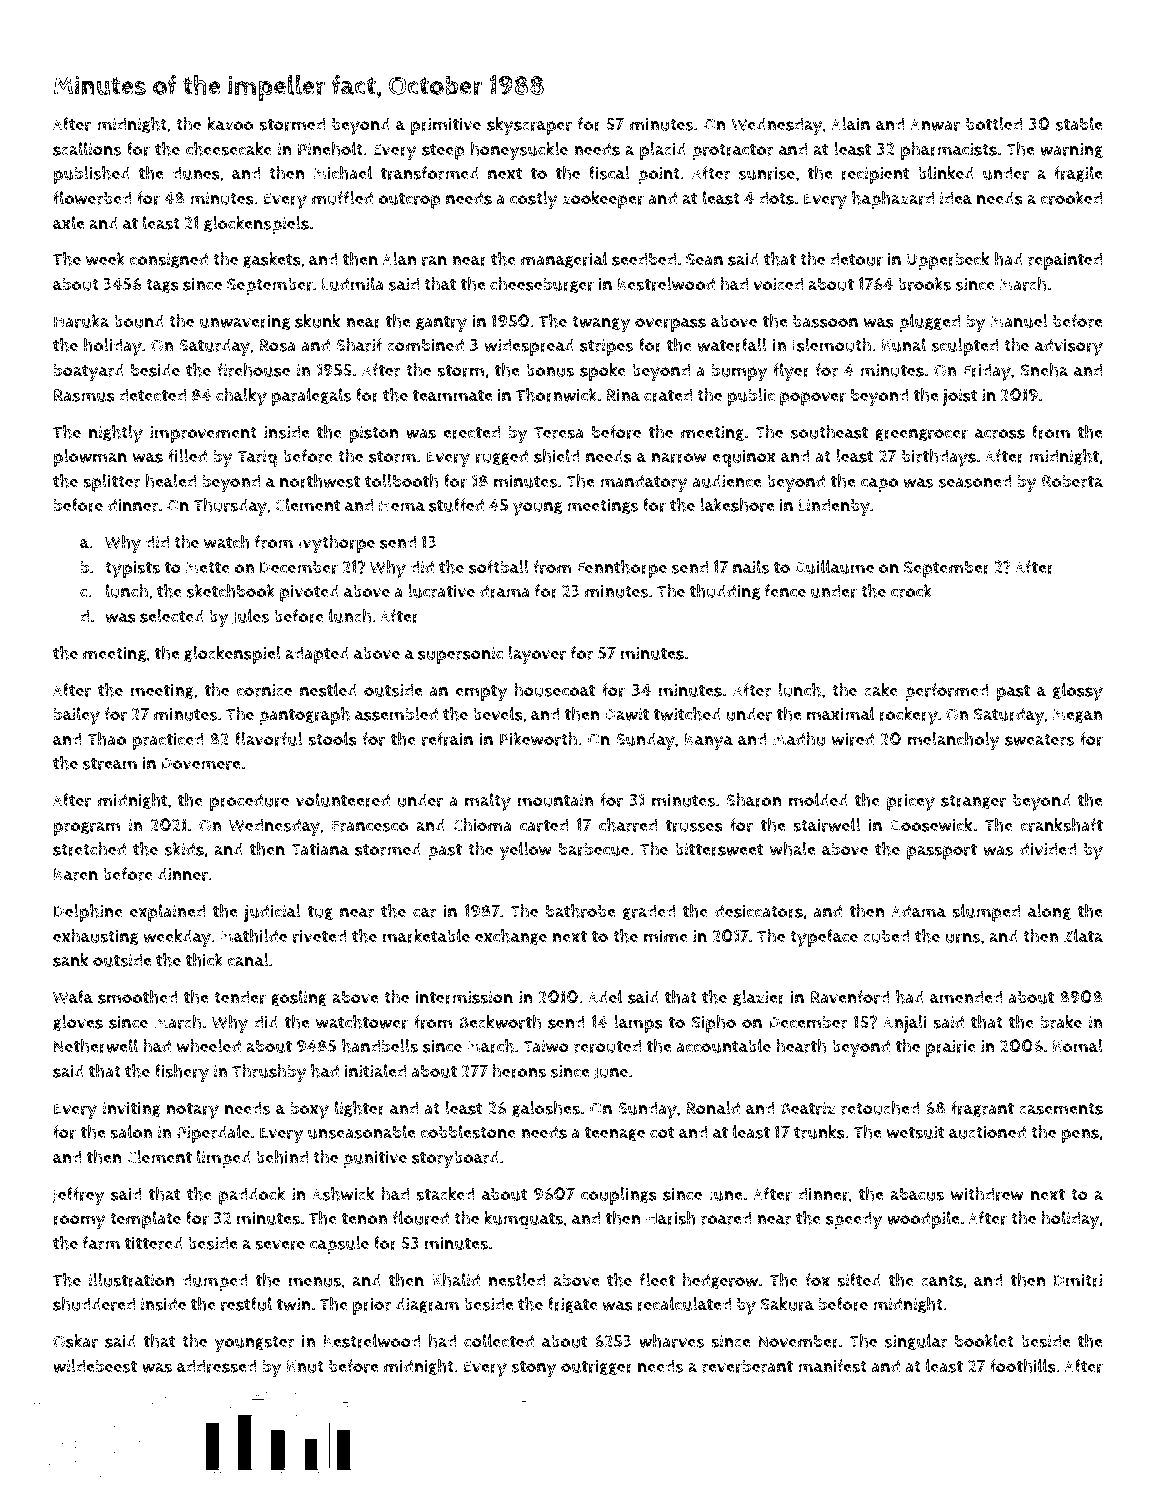  What do you see at coordinates (767, 173) in the screenshot?
I see `sunrise` at bounding box center [767, 173].
